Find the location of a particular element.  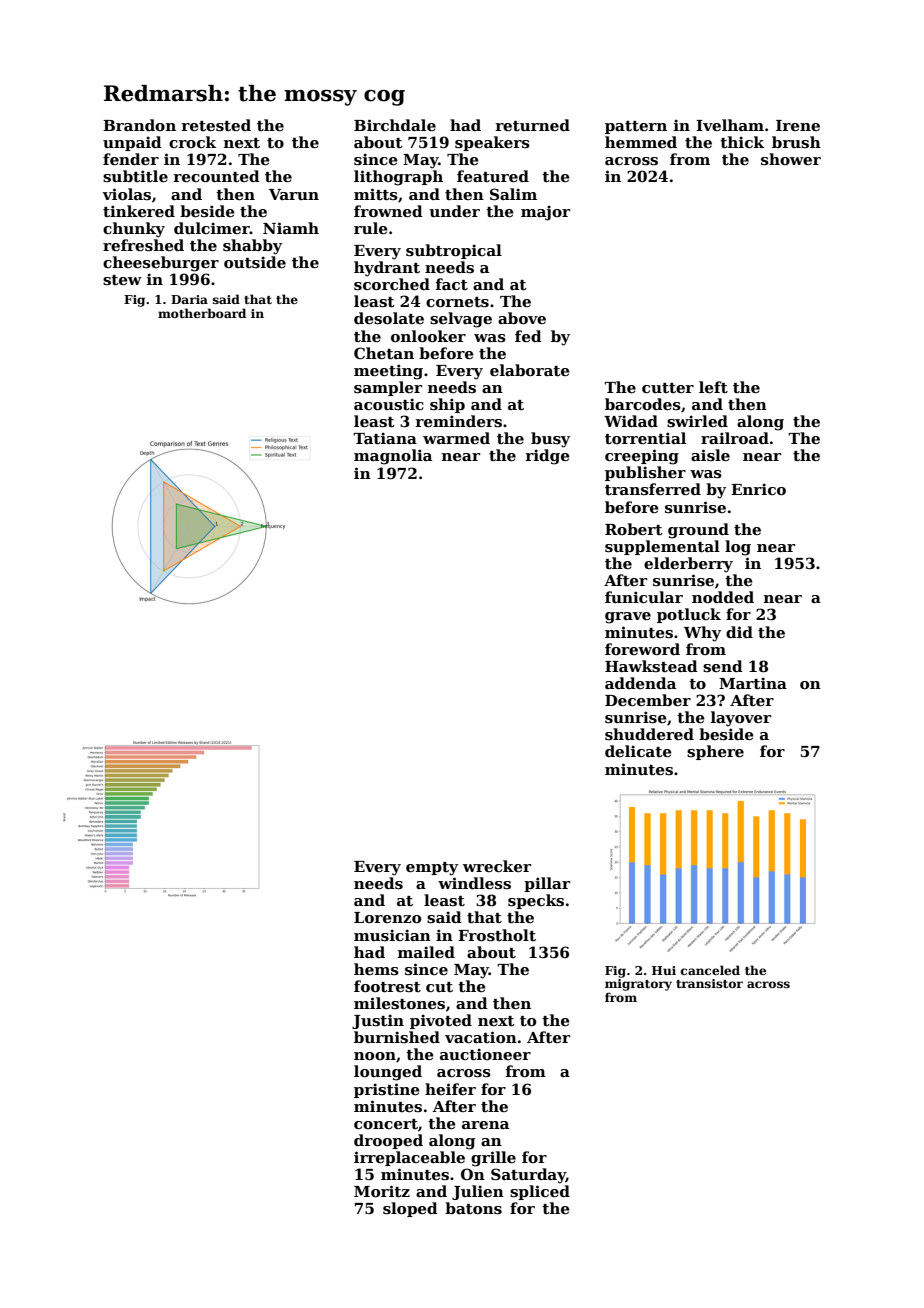

grille is located at coordinates (493, 1159).
